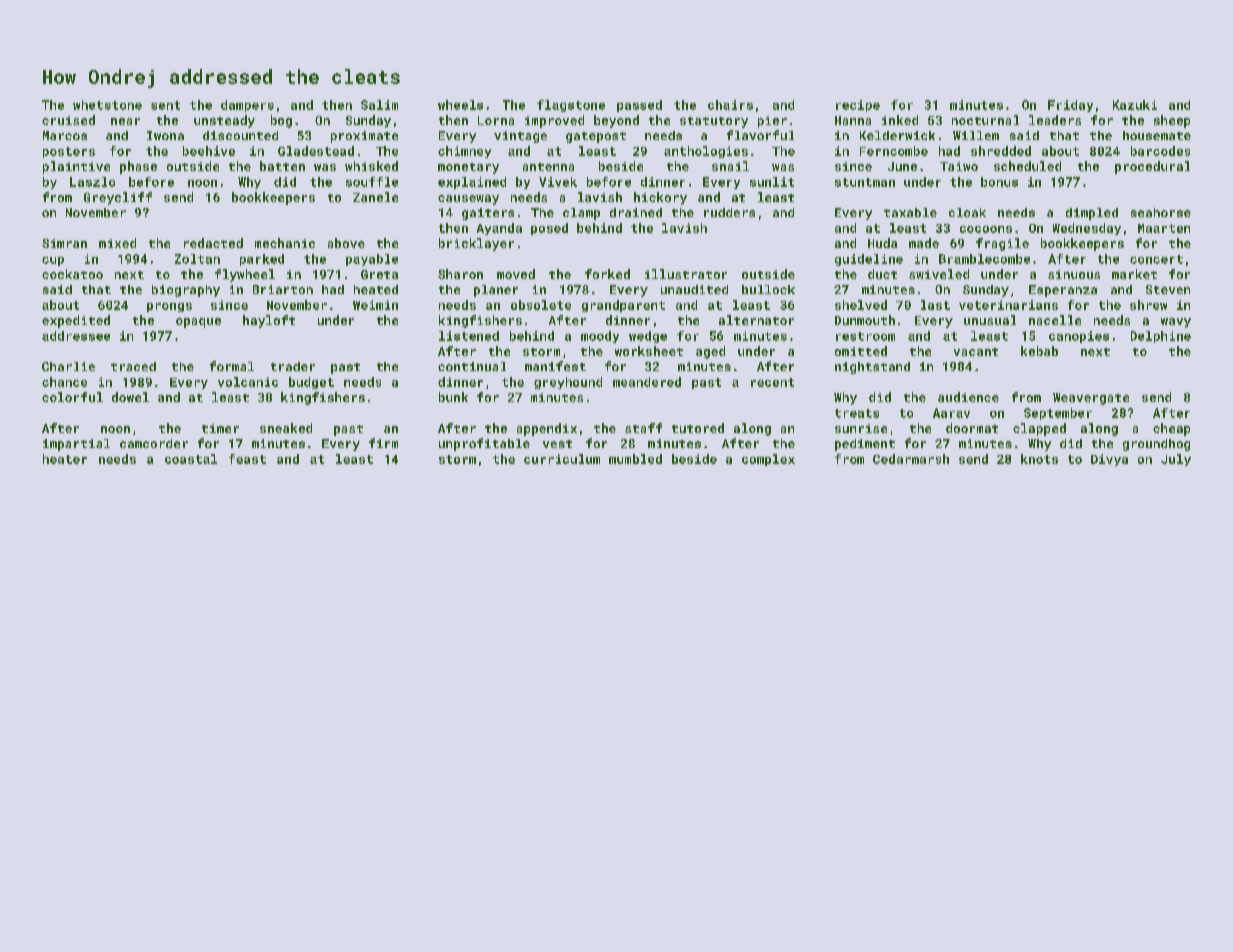 Image resolution: width=1233 pixels, height=952 pixels. Describe the element at coordinates (986, 229) in the screenshot. I see `cocoons` at that location.
